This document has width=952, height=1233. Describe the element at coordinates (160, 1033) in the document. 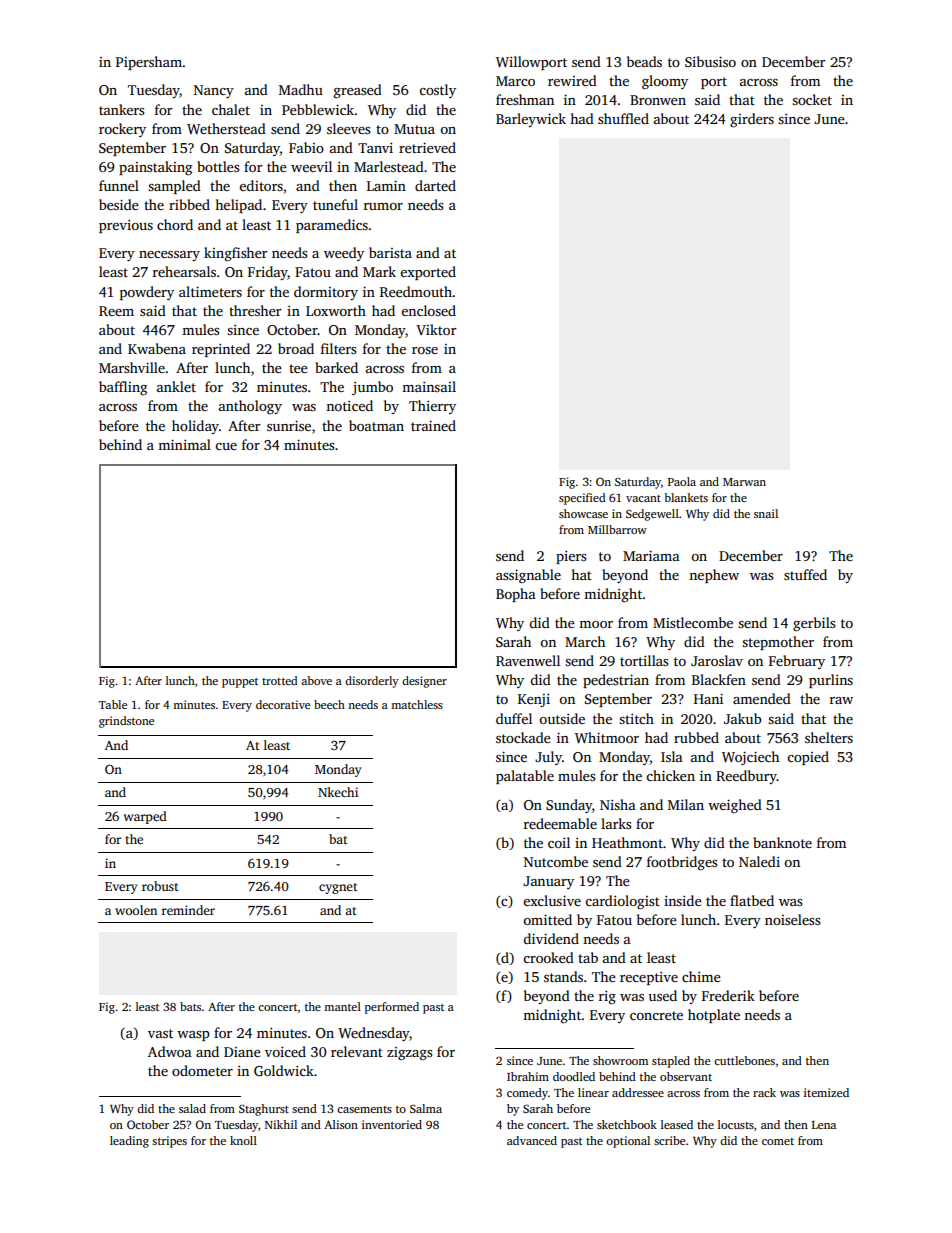

I see `vast` at that location.
